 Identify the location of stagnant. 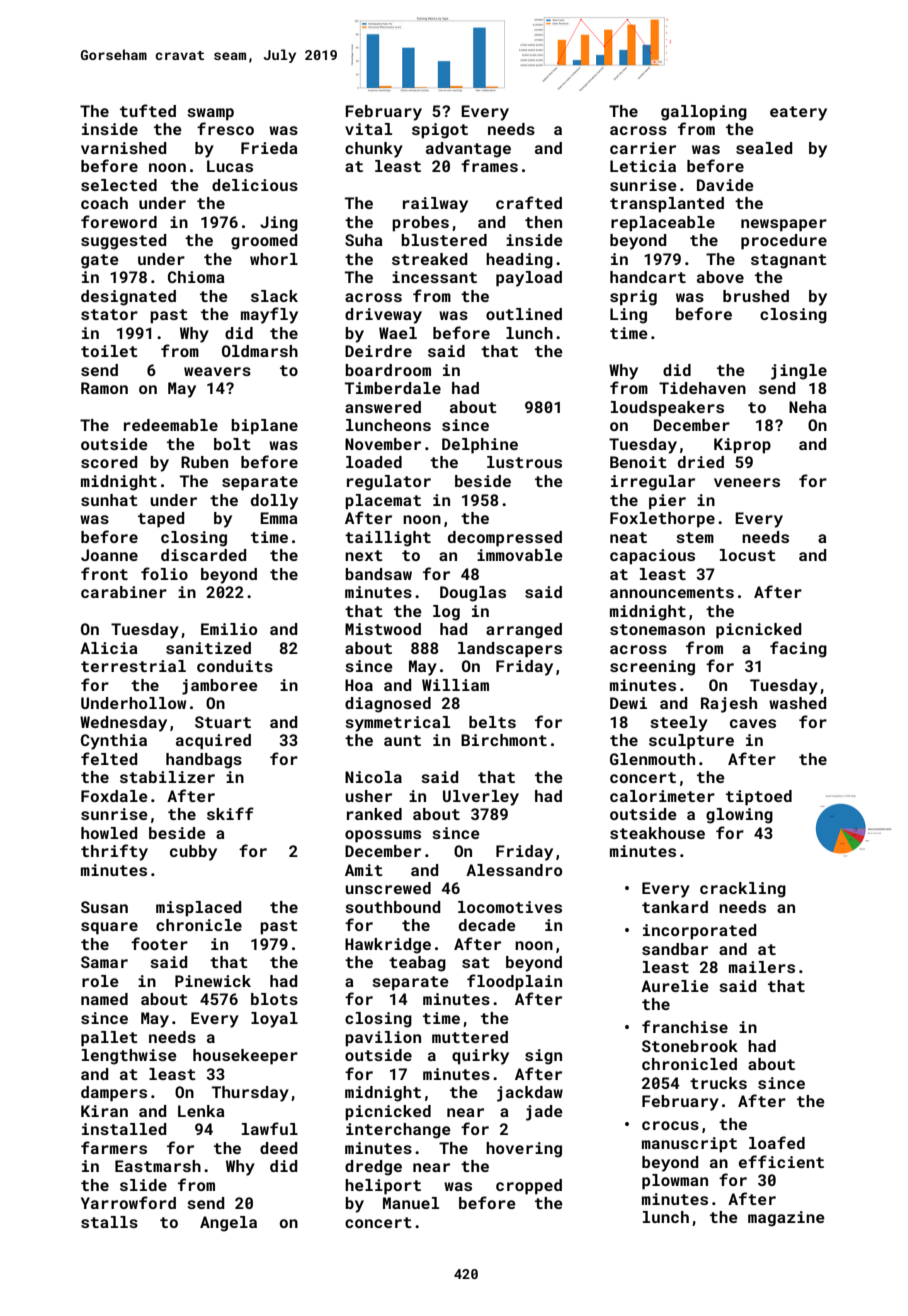
(789, 261).
